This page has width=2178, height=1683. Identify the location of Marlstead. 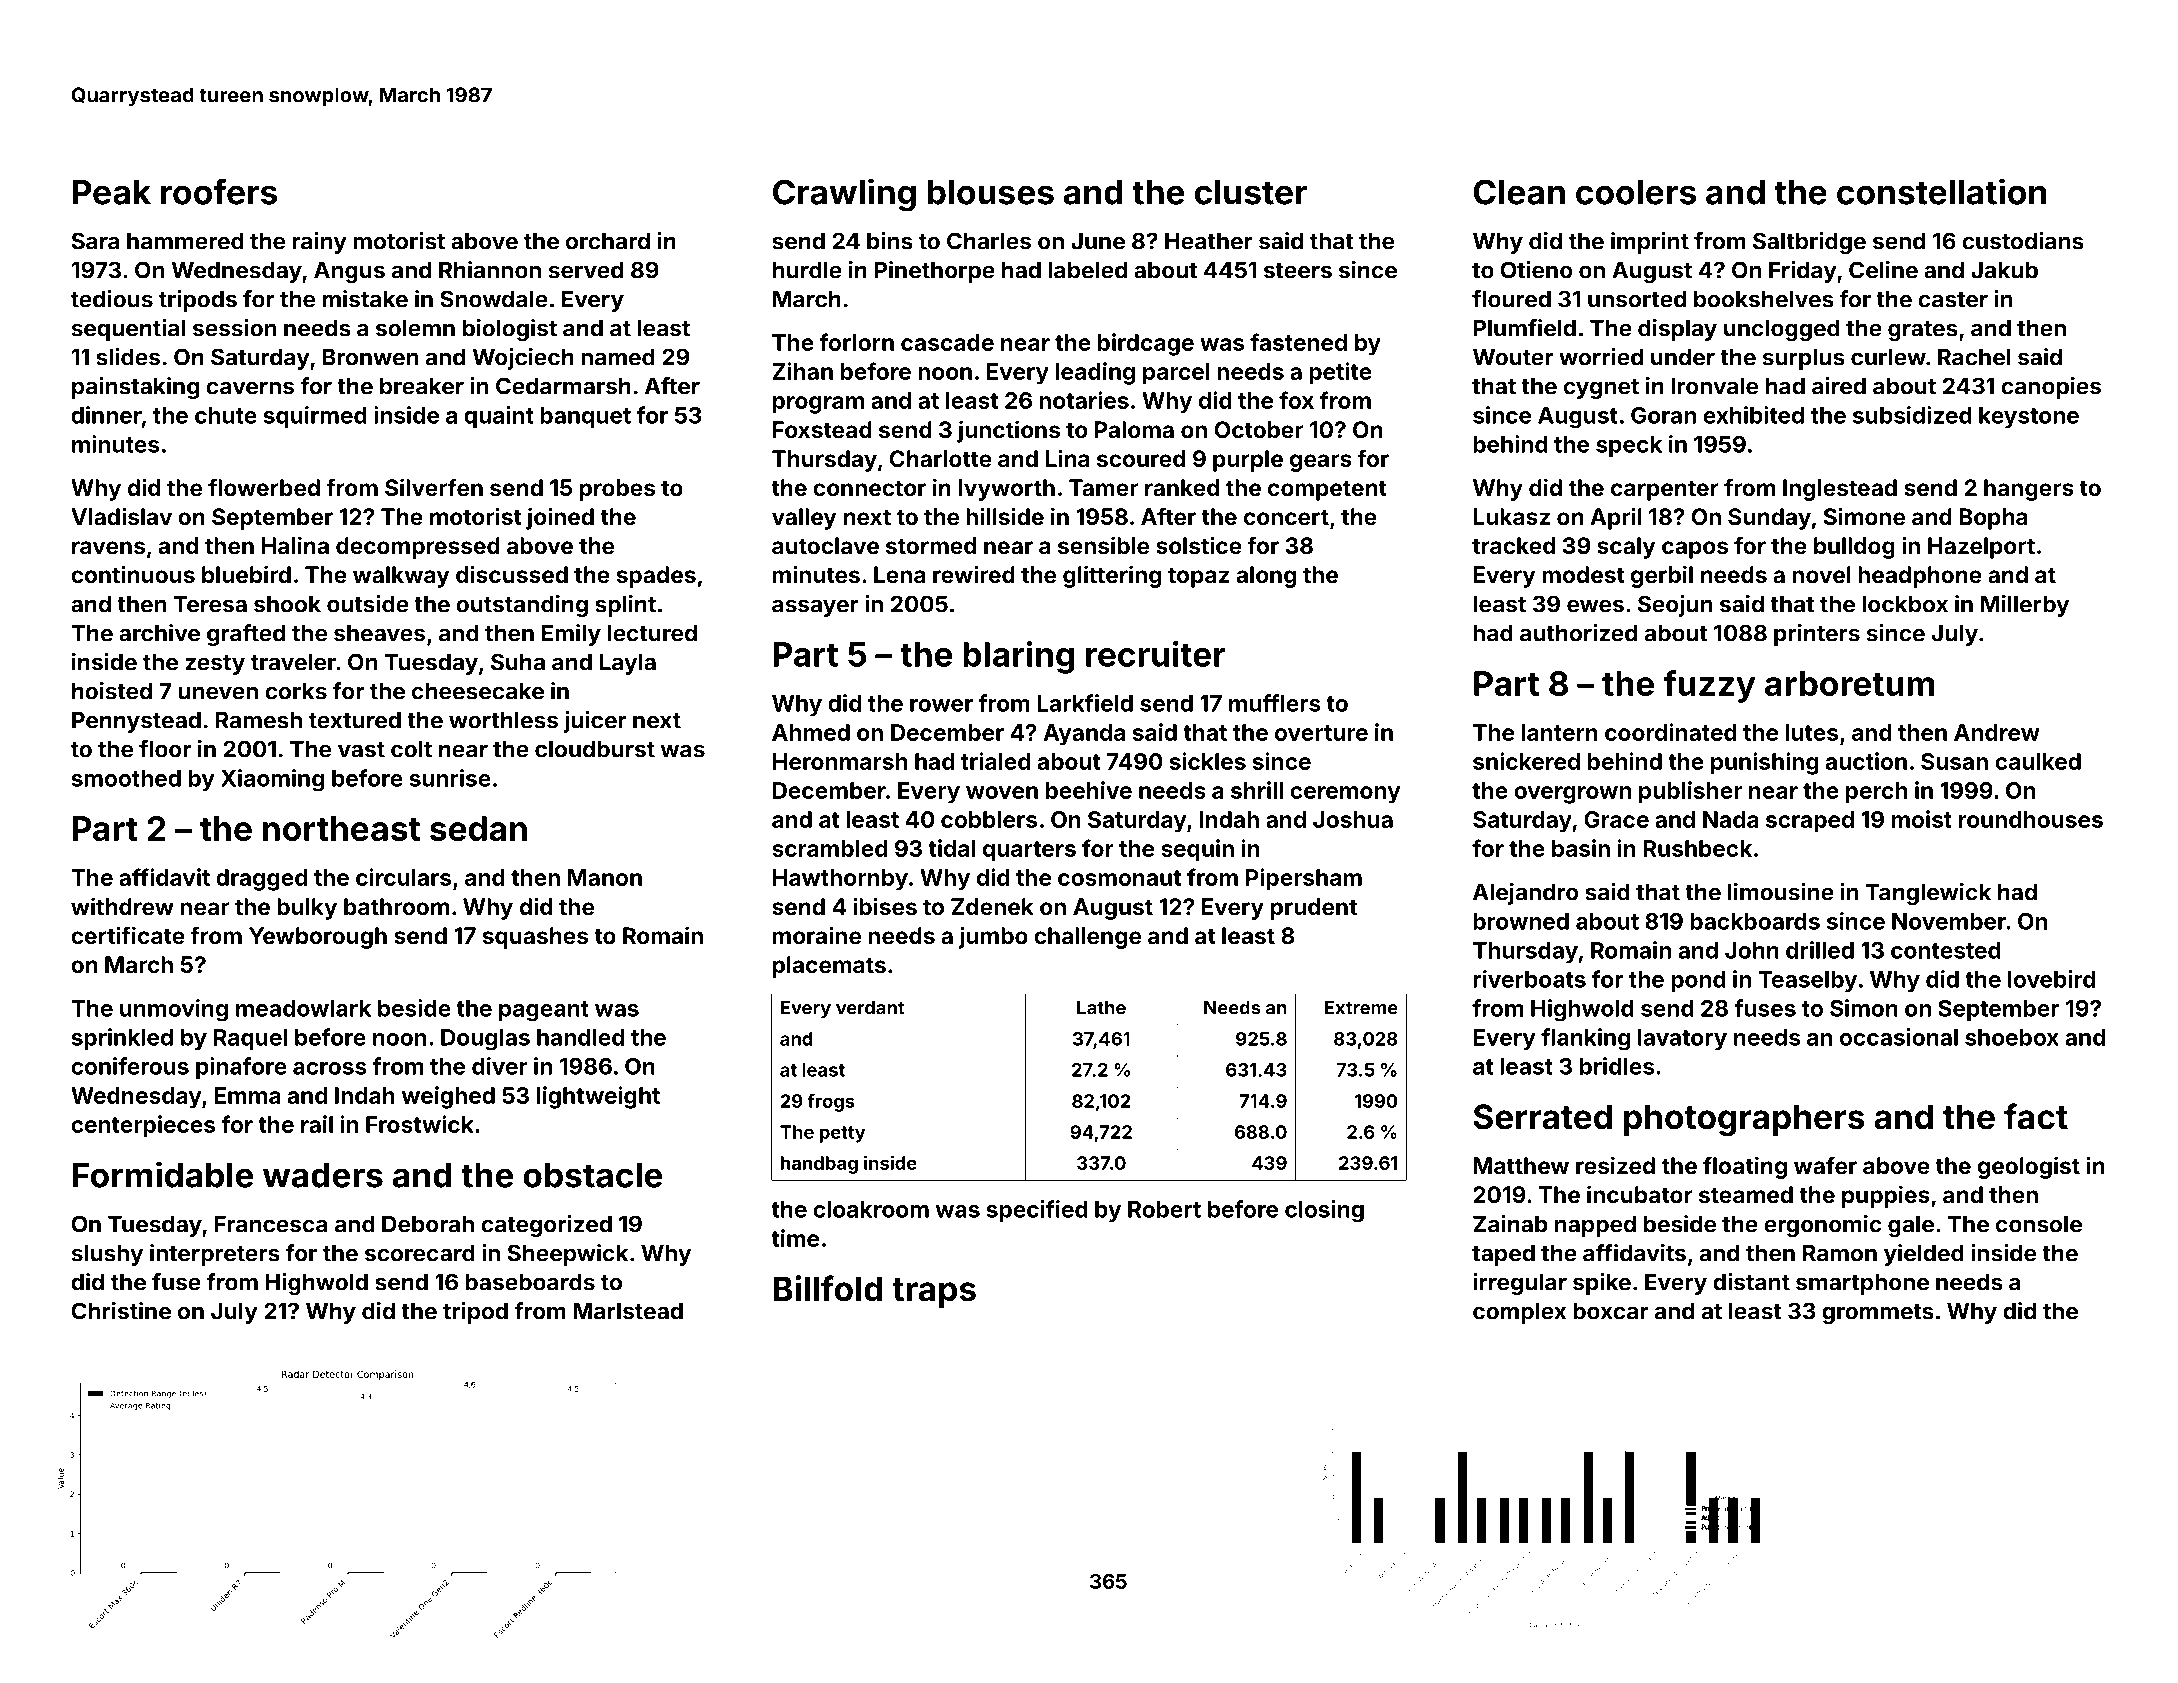
(628, 1311).
